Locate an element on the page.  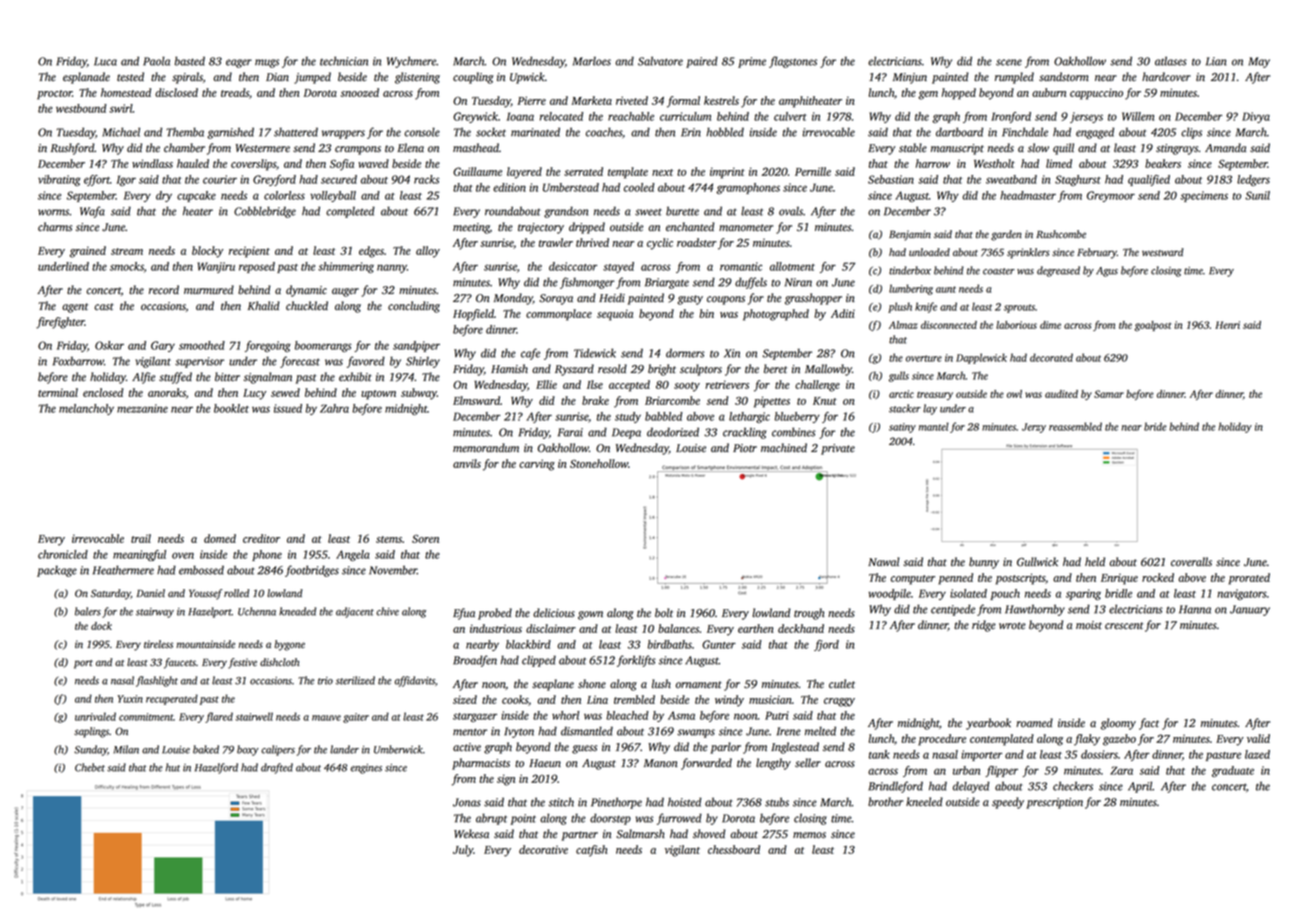
hobbled is located at coordinates (725, 132).
